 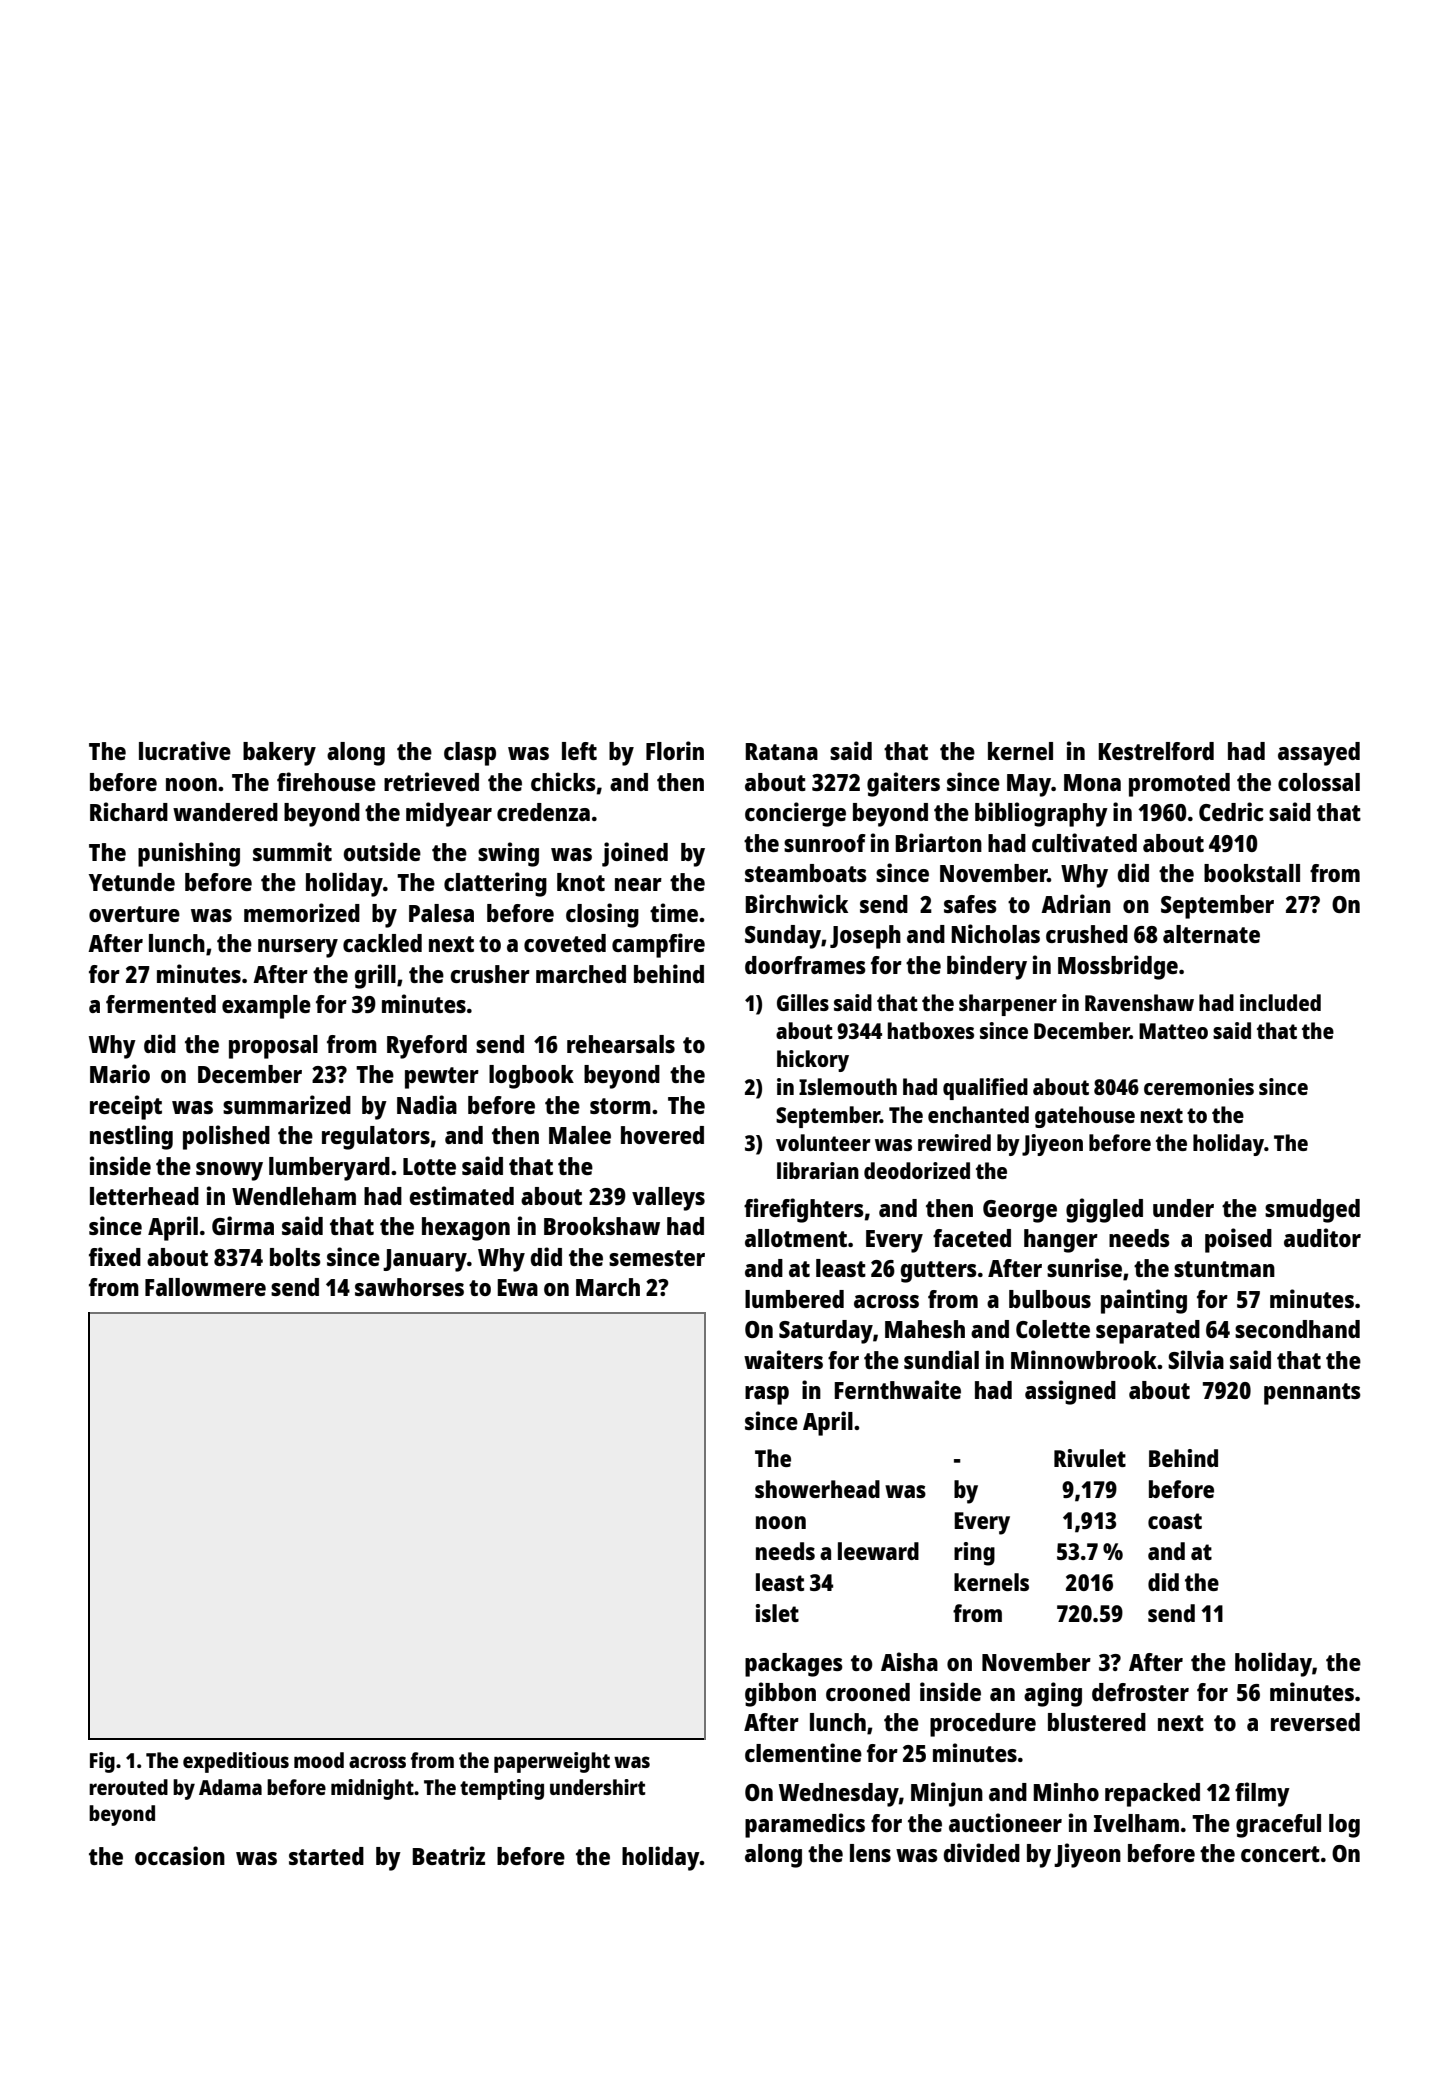 What do you see at coordinates (425, 1260) in the image?
I see `January` at bounding box center [425, 1260].
